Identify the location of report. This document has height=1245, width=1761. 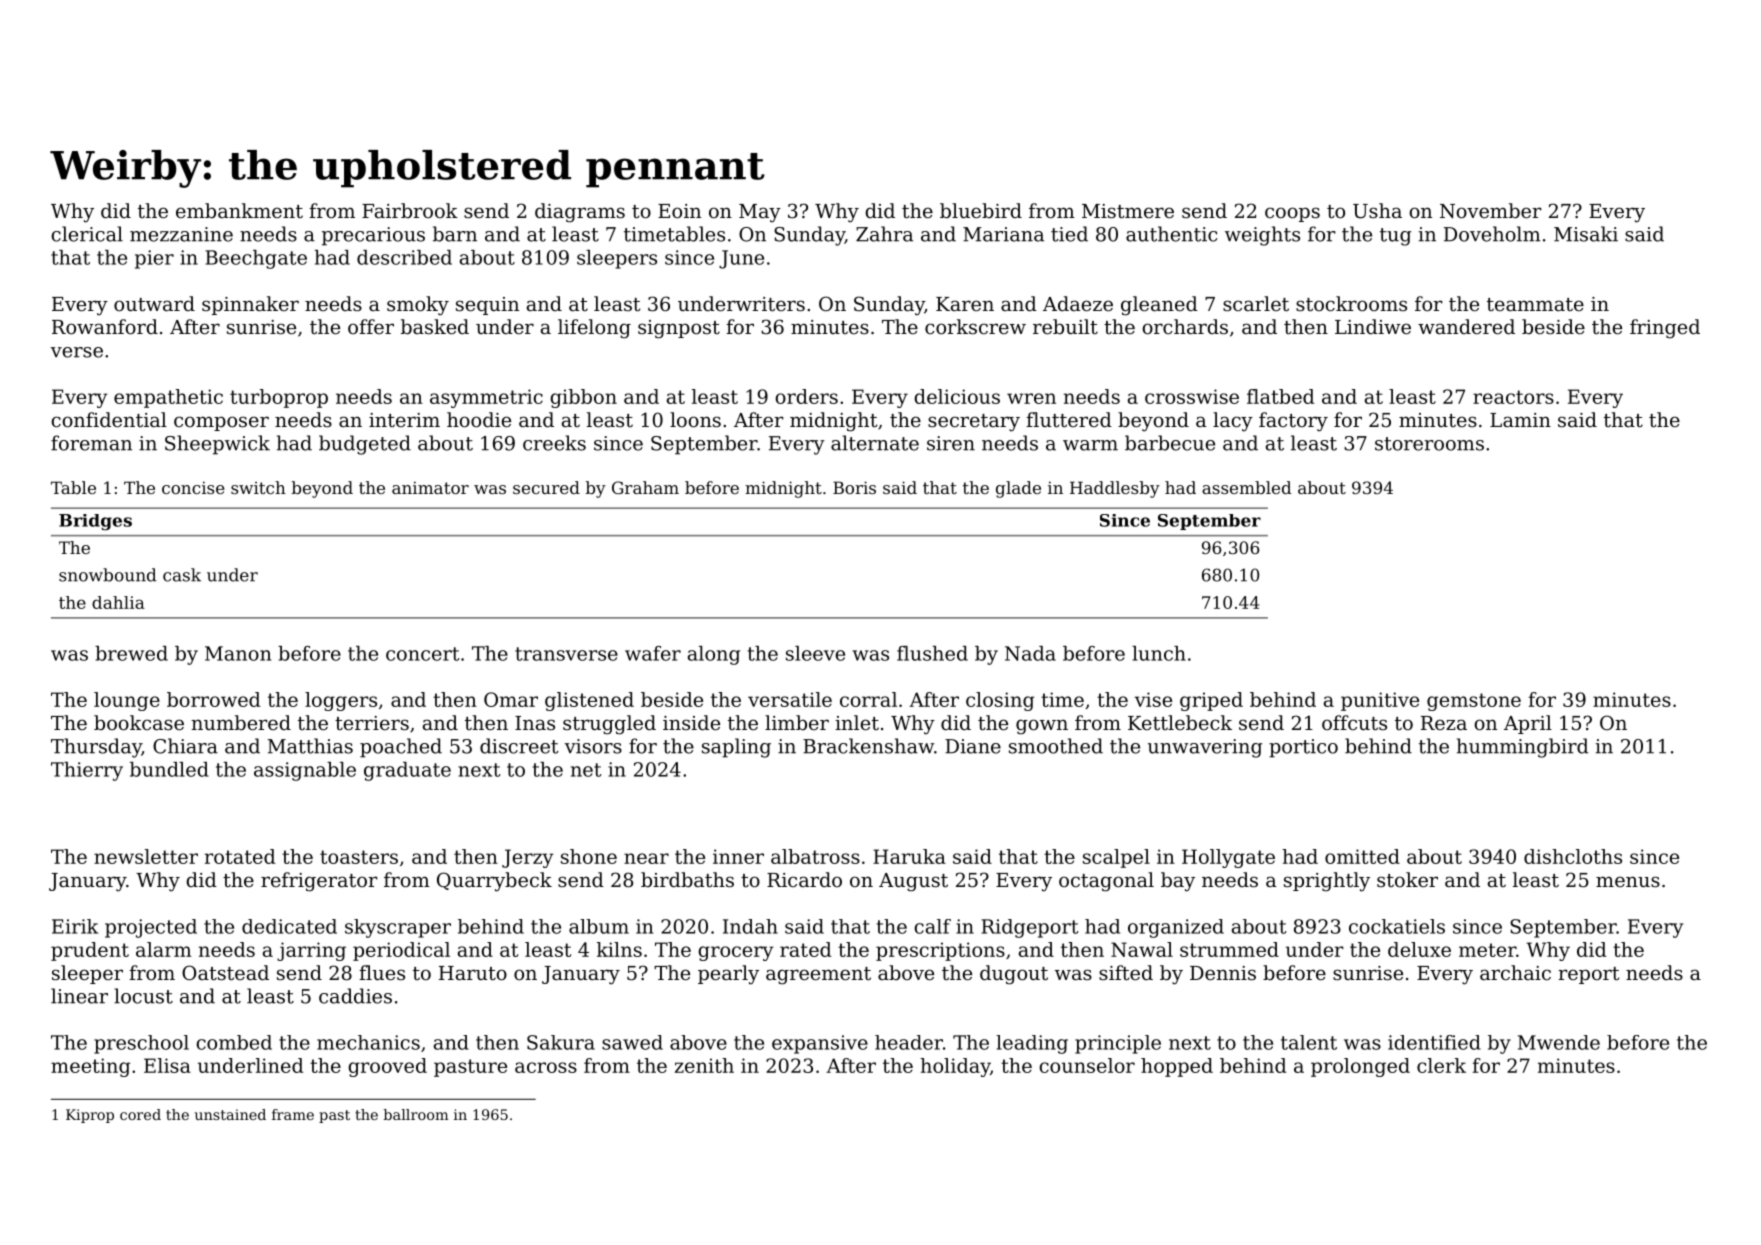
(1588, 975).
